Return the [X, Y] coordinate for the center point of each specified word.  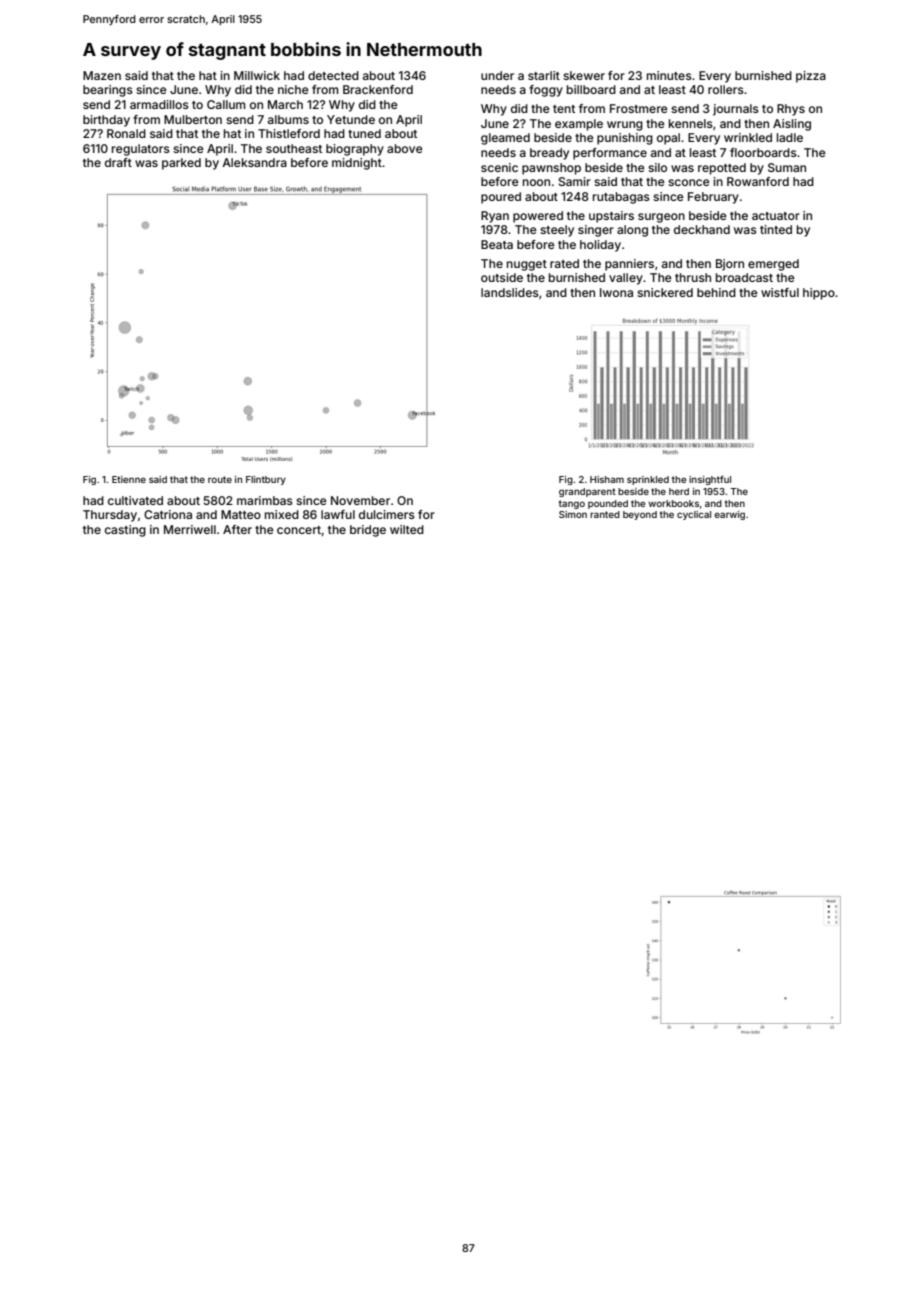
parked [181, 164]
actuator [776, 216]
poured [501, 198]
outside [502, 277]
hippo [819, 294]
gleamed [505, 139]
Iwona [616, 292]
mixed [282, 514]
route [220, 479]
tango [572, 504]
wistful [780, 292]
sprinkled [648, 480]
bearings [108, 91]
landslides [510, 292]
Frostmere [639, 108]
